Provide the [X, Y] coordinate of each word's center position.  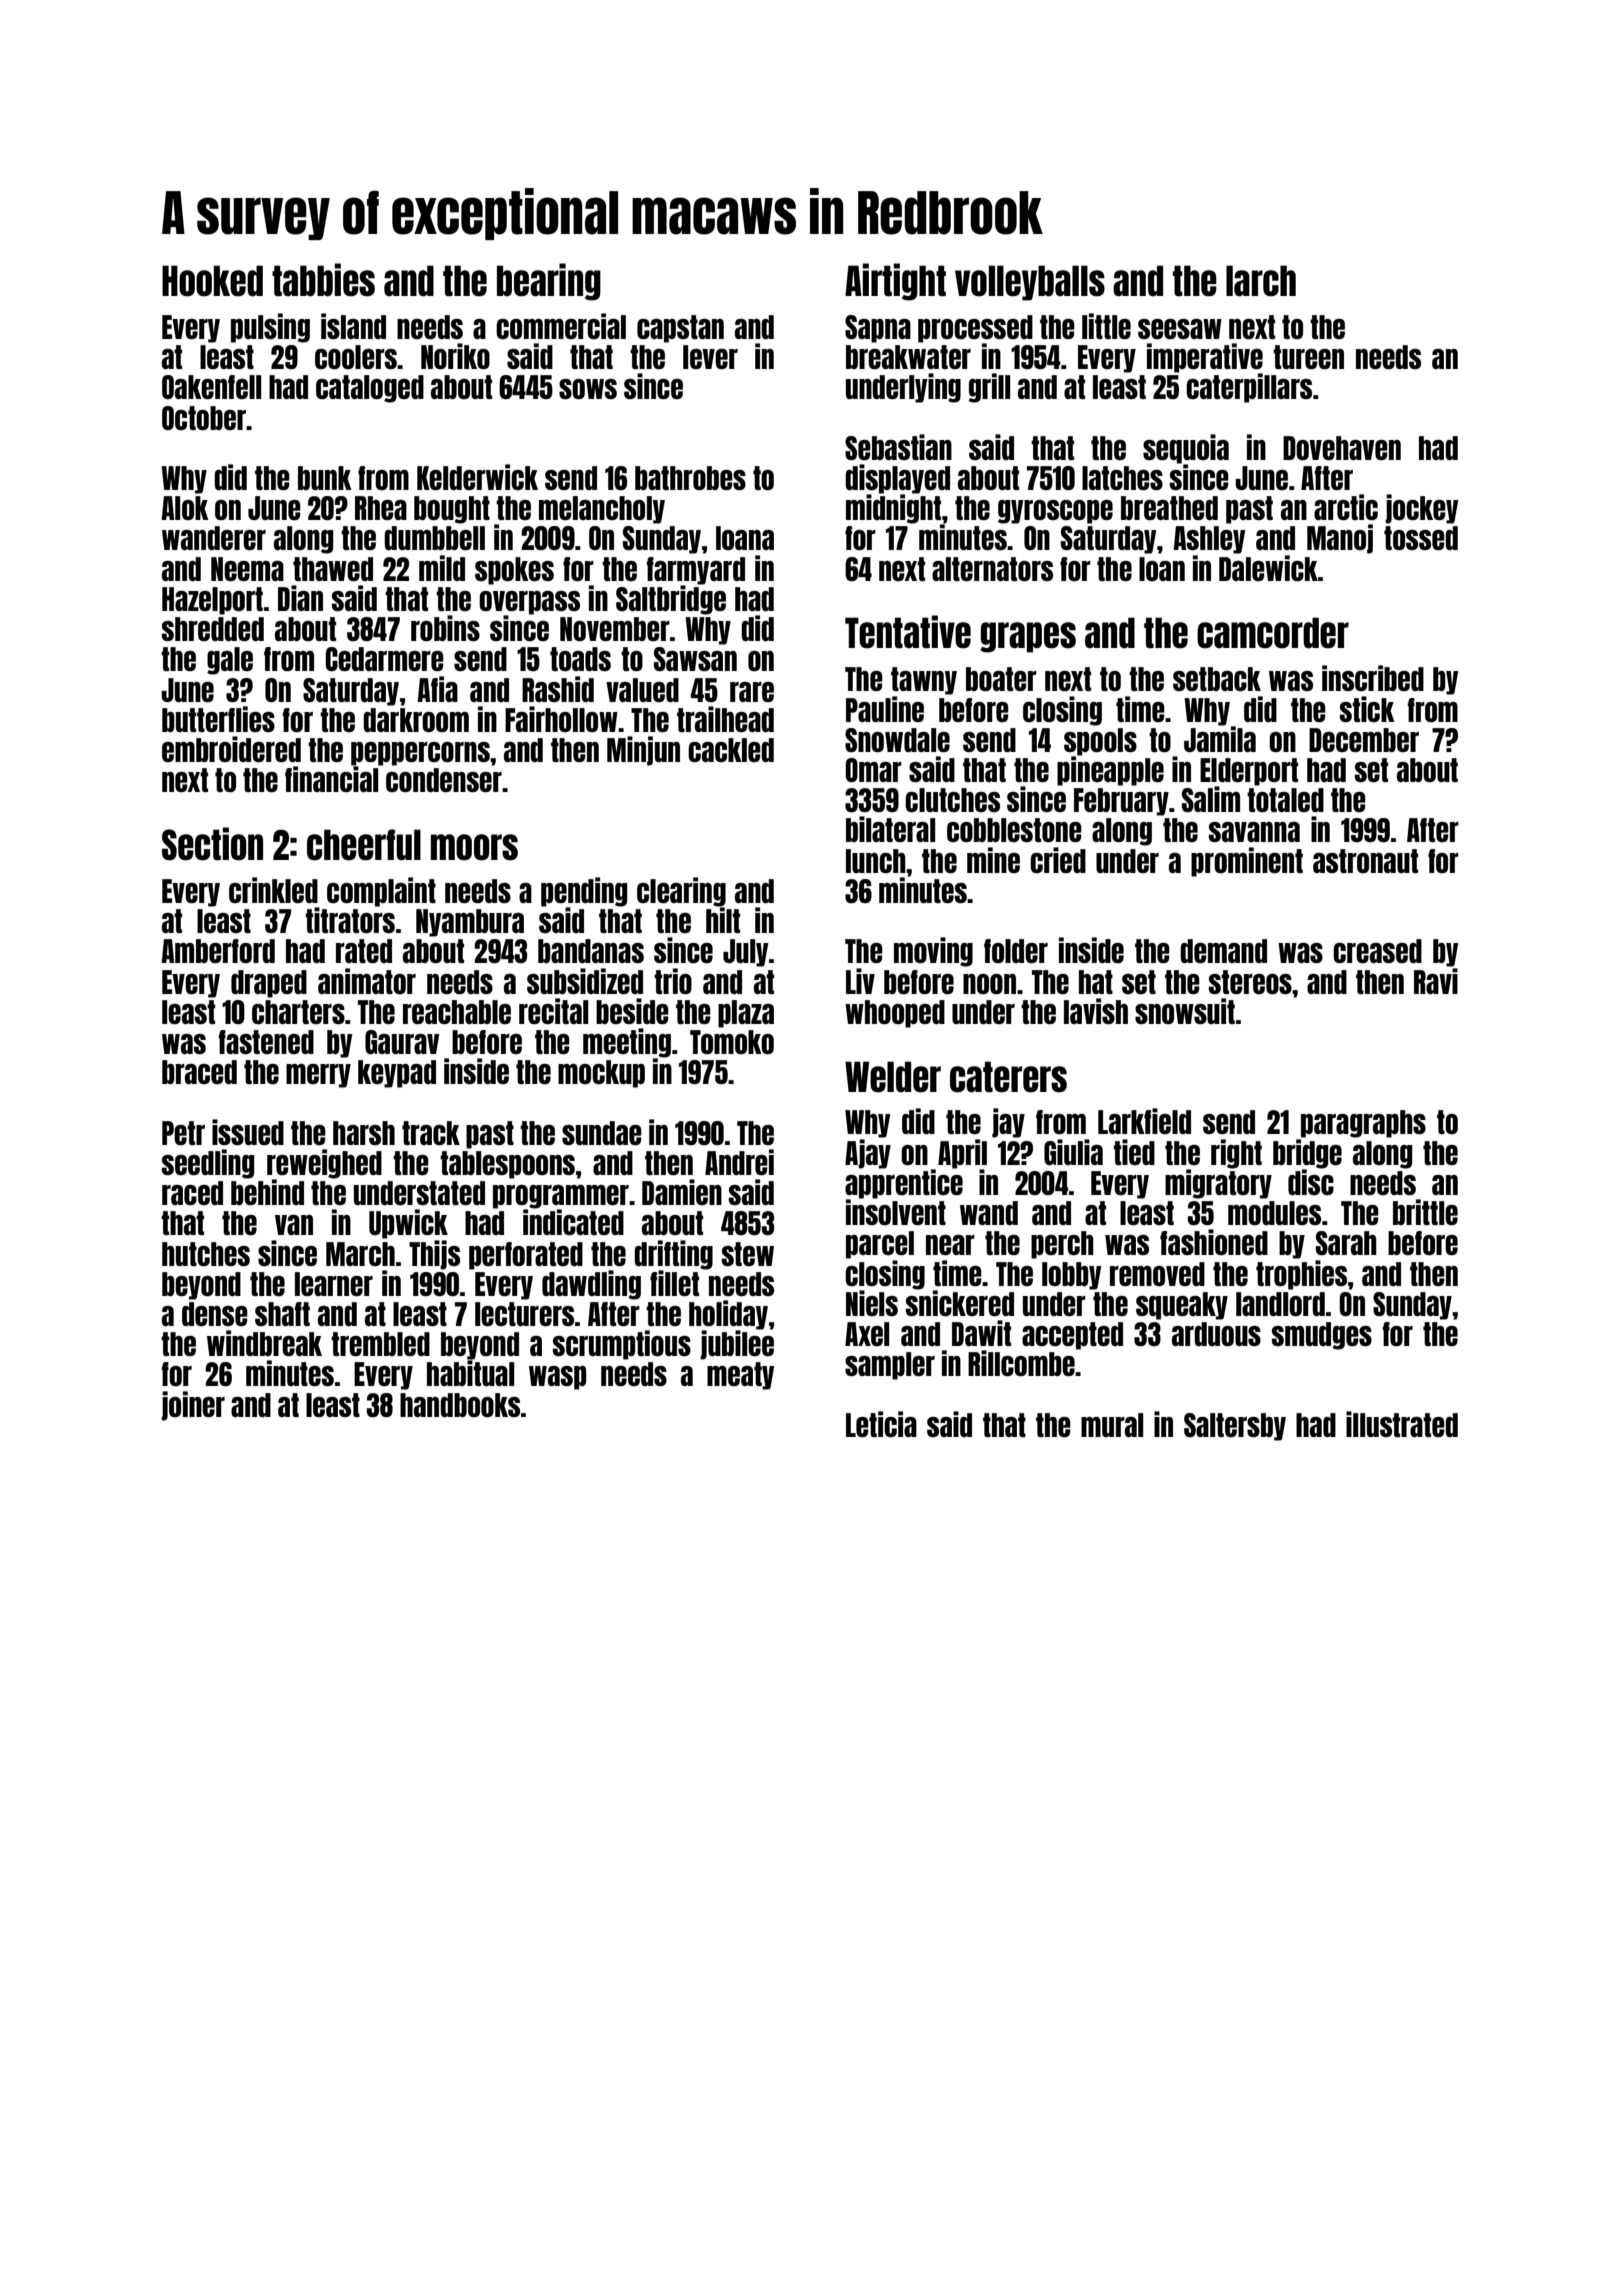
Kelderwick [477, 477]
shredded [212, 629]
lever [710, 357]
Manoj [1340, 539]
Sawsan [695, 659]
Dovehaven [1342, 448]
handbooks [460, 1405]
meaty [741, 1376]
